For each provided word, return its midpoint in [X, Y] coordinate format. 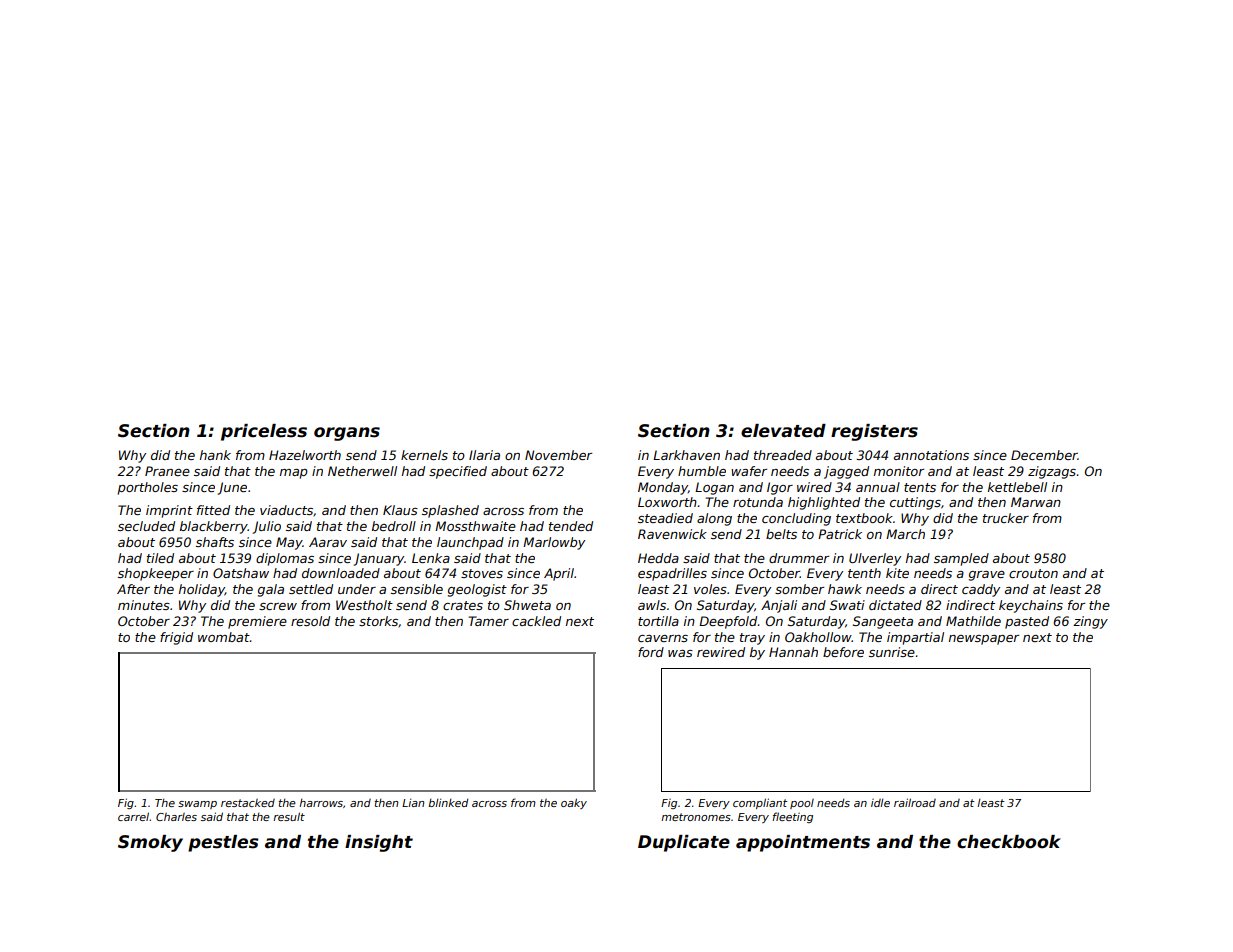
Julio [266, 527]
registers [874, 432]
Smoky [150, 843]
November [558, 455]
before [843, 652]
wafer [749, 471]
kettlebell [1017, 487]
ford [651, 652]
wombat [224, 637]
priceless [264, 432]
